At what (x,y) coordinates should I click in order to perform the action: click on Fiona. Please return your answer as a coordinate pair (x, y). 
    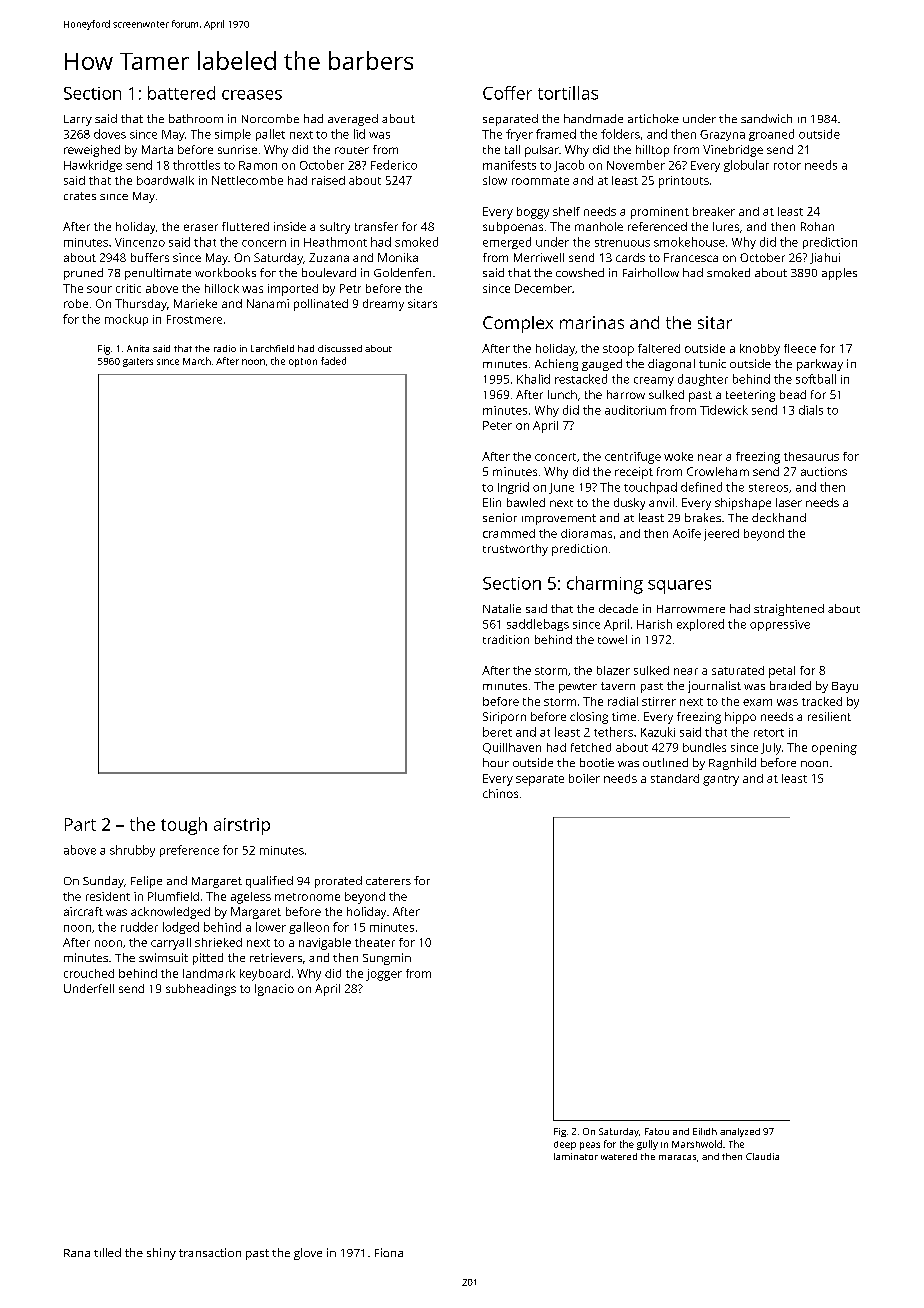
    Looking at the image, I should click on (389, 1252).
